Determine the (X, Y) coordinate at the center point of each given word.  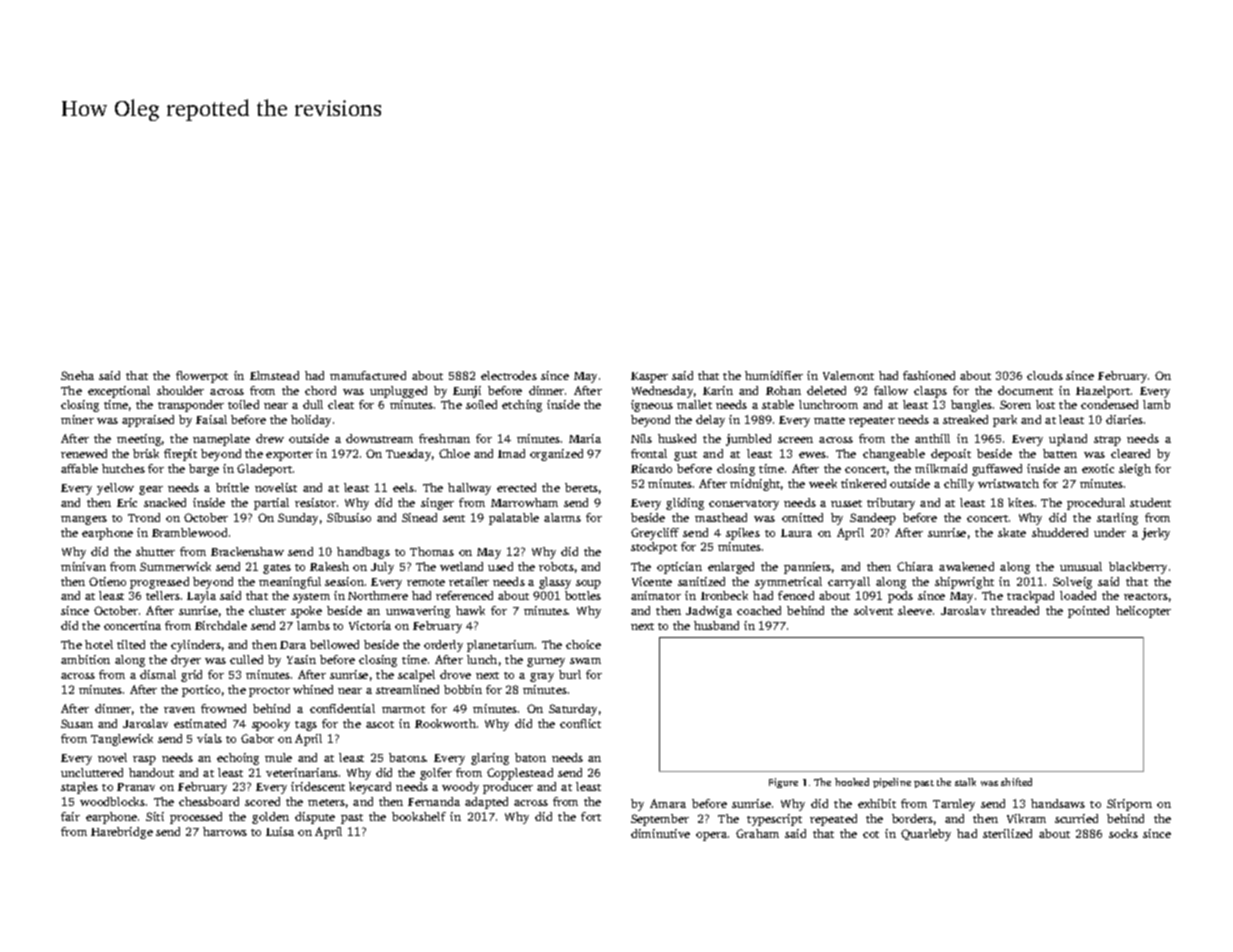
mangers (84, 520)
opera (711, 836)
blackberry (1138, 568)
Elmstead (274, 375)
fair (70, 816)
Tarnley (954, 805)
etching (522, 406)
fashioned (929, 375)
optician (679, 568)
